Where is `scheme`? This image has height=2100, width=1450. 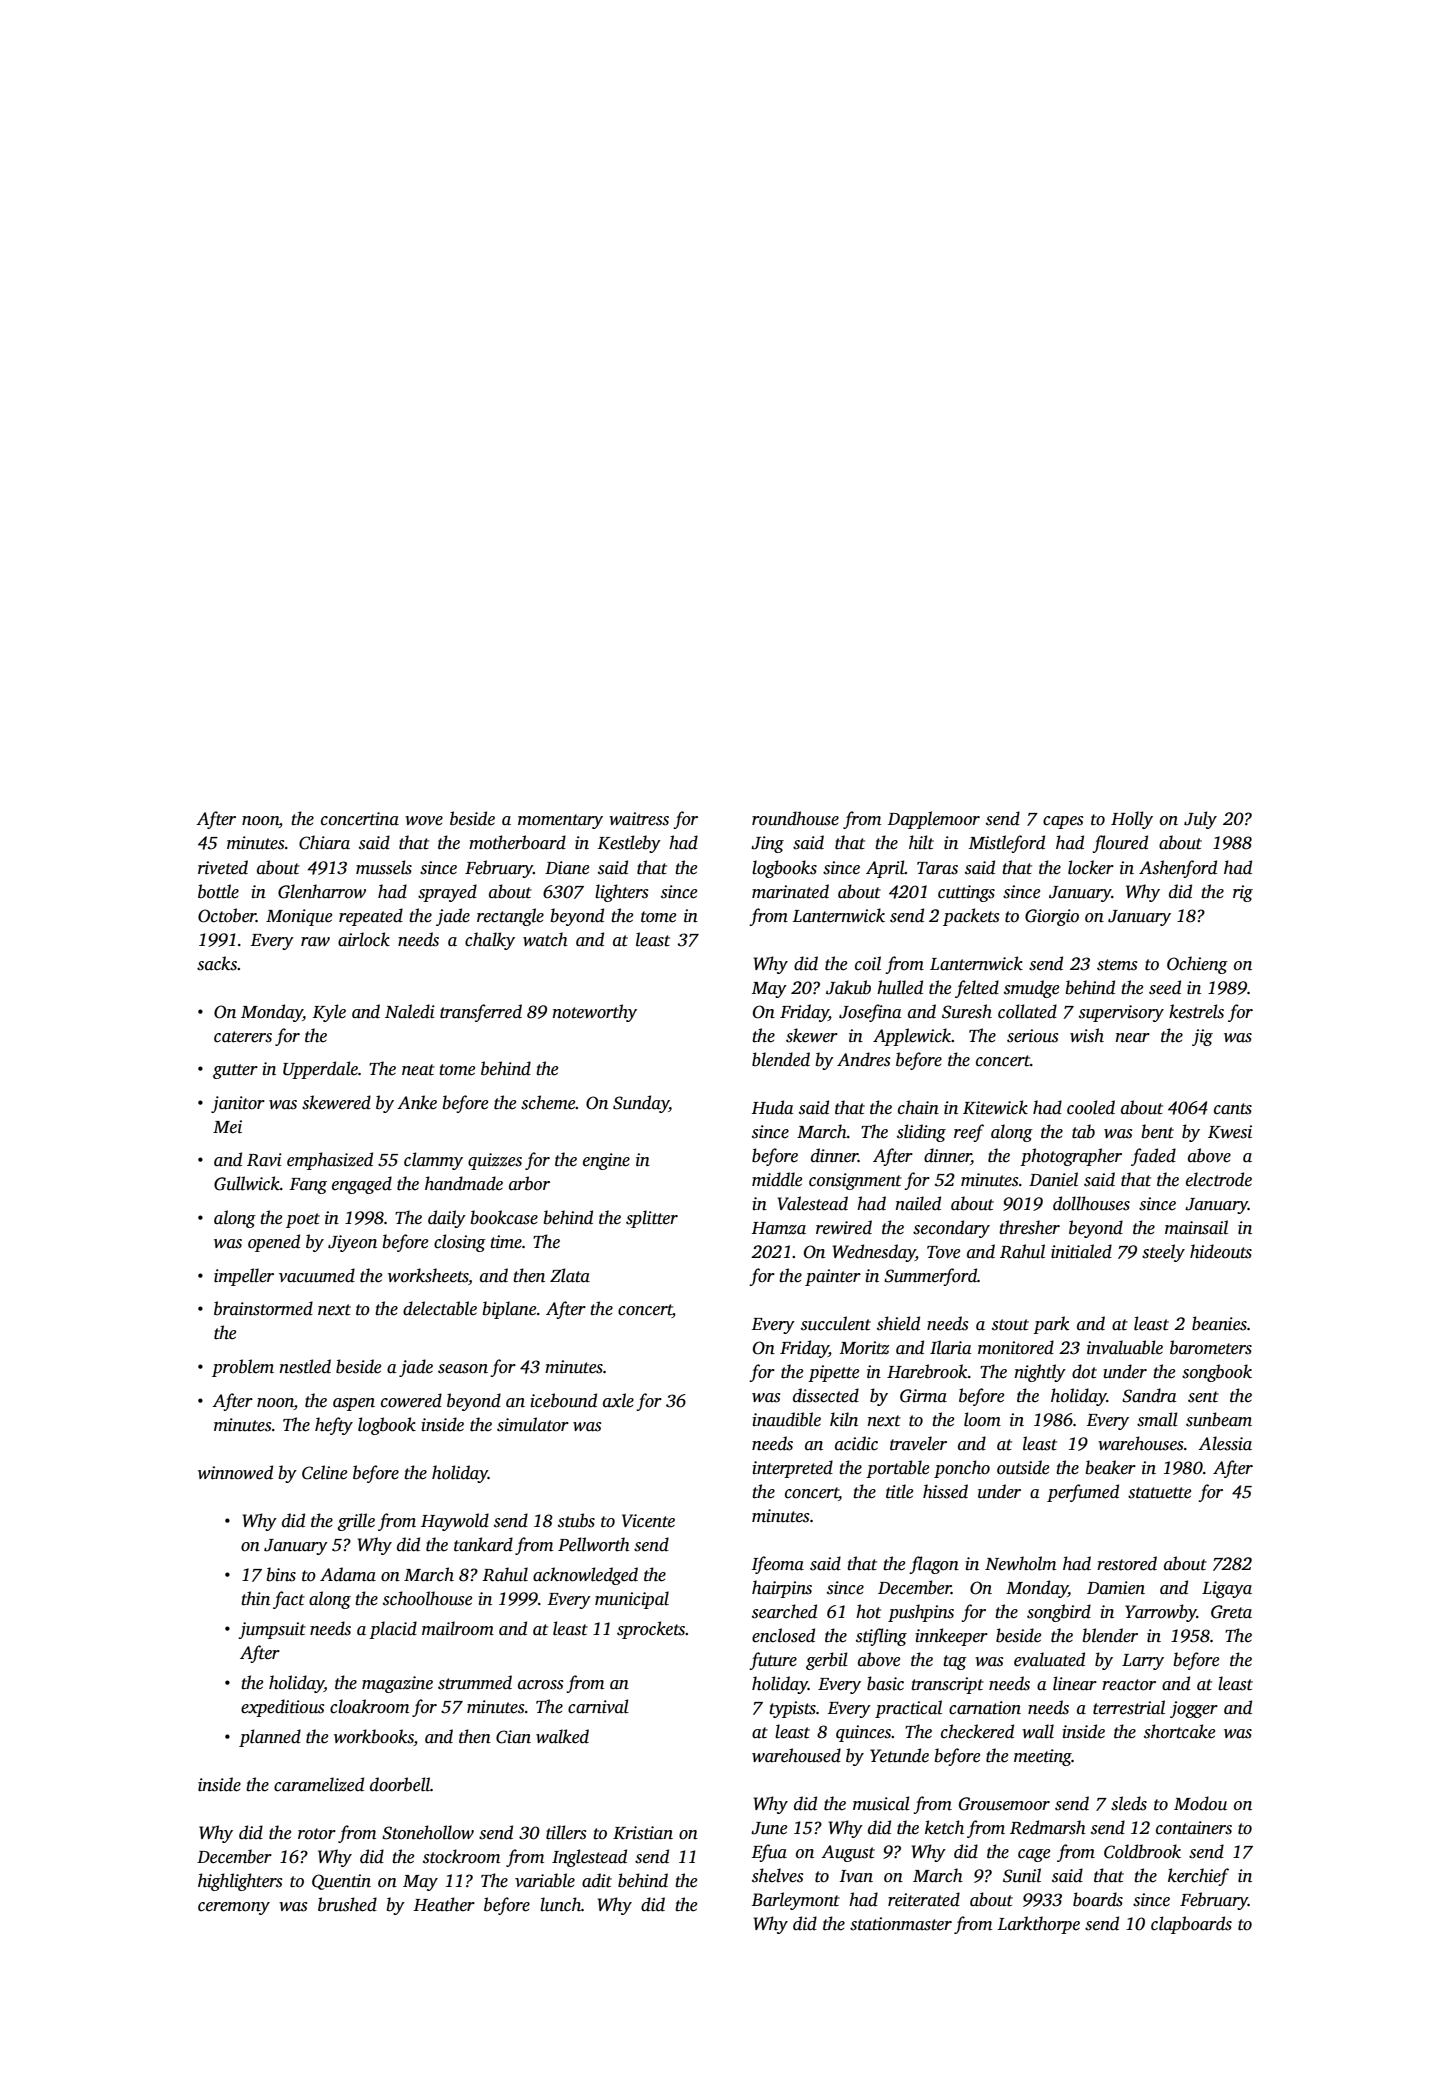
scheme is located at coordinates (548, 1102).
